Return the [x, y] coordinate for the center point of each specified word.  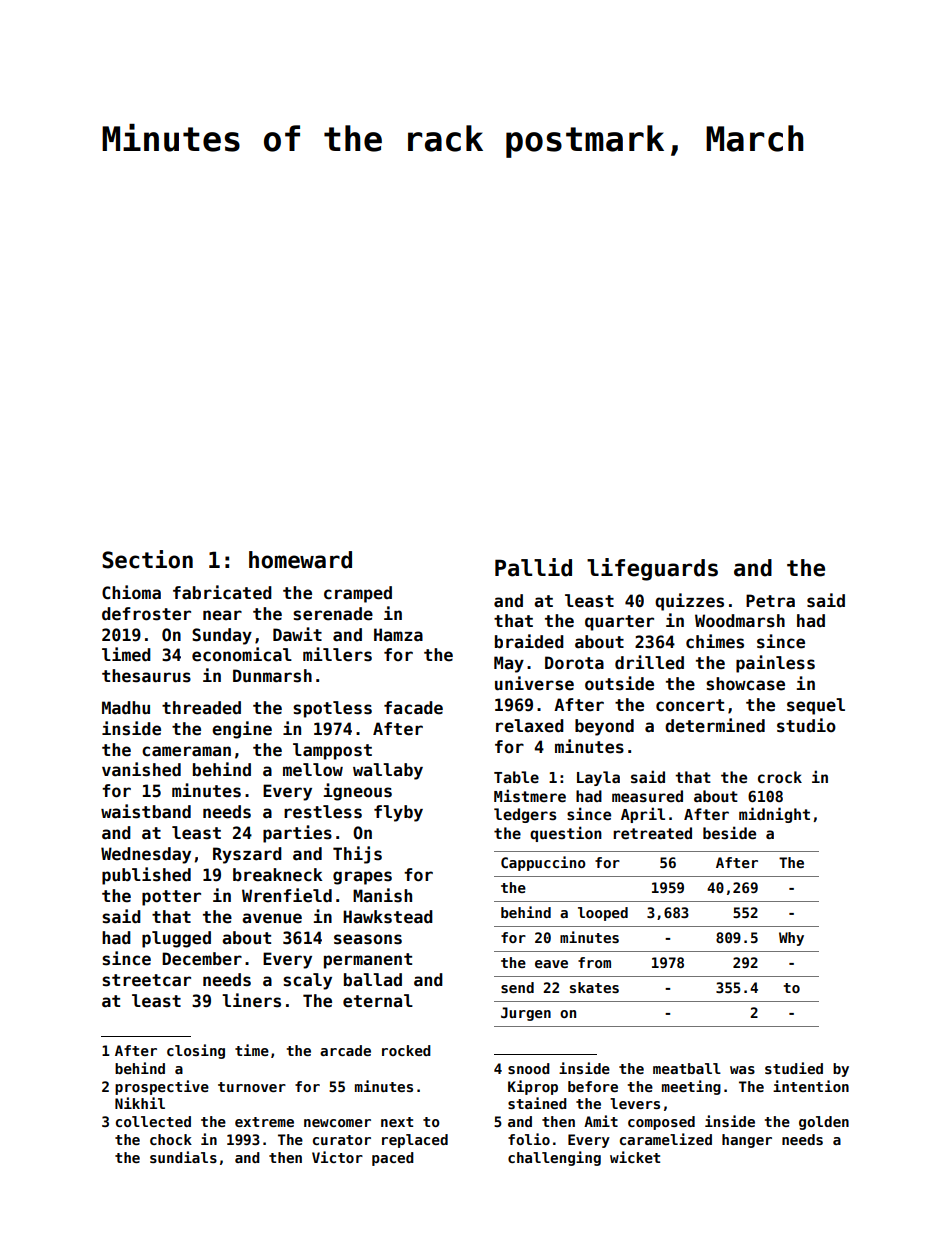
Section [147, 559]
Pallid [533, 567]
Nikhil [140, 1103]
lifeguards [652, 569]
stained [537, 1103]
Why [791, 939]
